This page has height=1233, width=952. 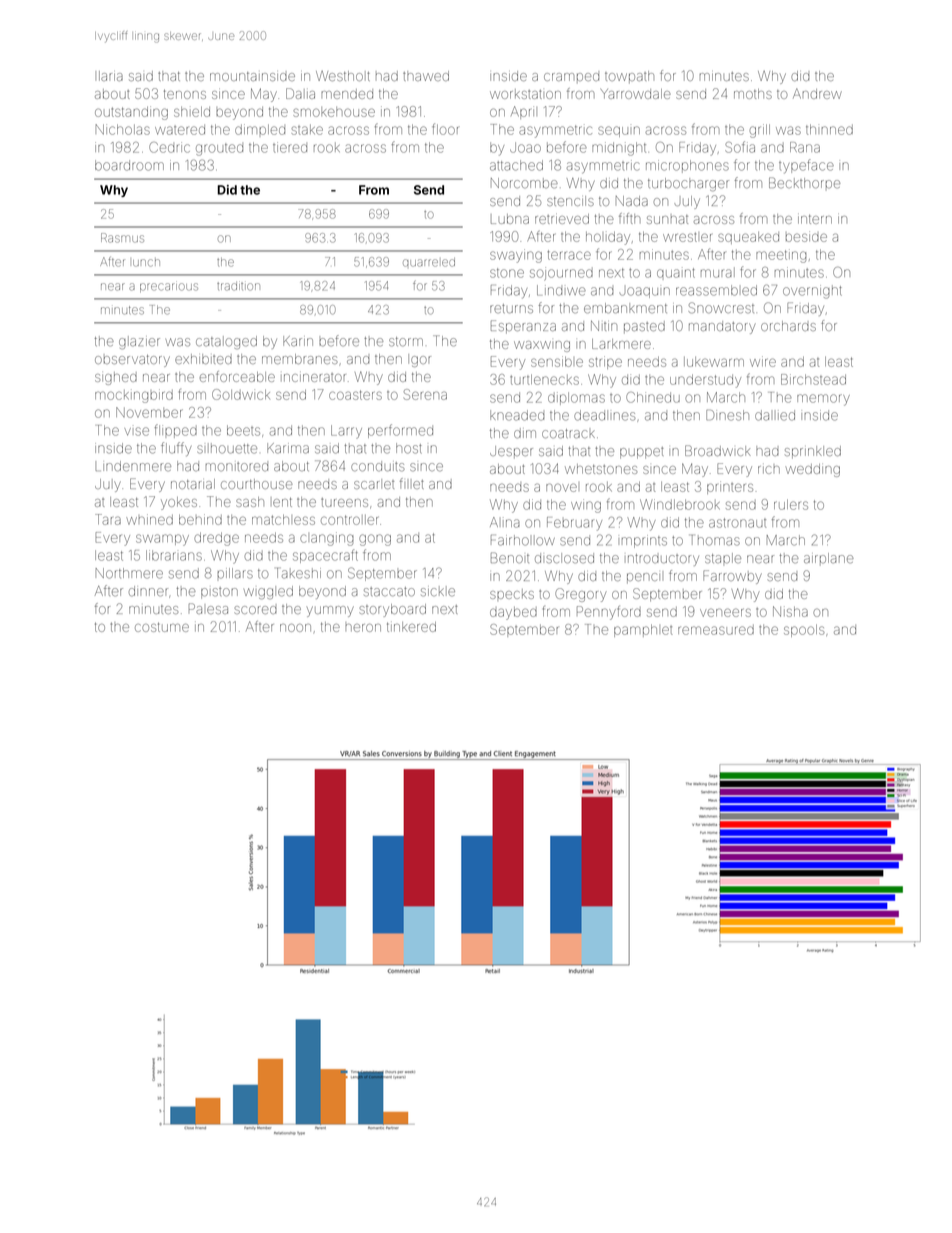 What do you see at coordinates (133, 466) in the page?
I see `Lindenmere` at bounding box center [133, 466].
